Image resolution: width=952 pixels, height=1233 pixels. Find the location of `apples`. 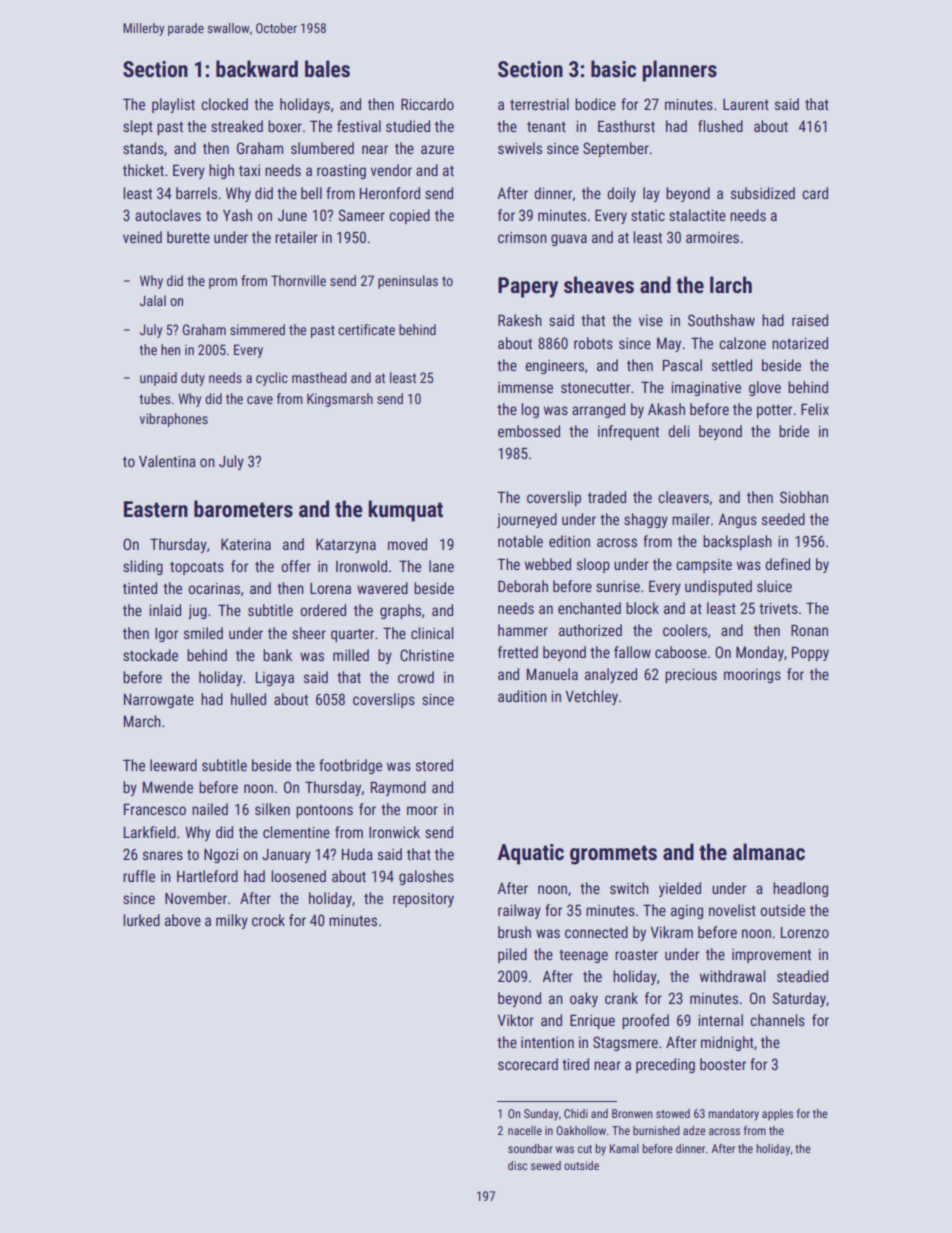

apples is located at coordinates (777, 1115).
